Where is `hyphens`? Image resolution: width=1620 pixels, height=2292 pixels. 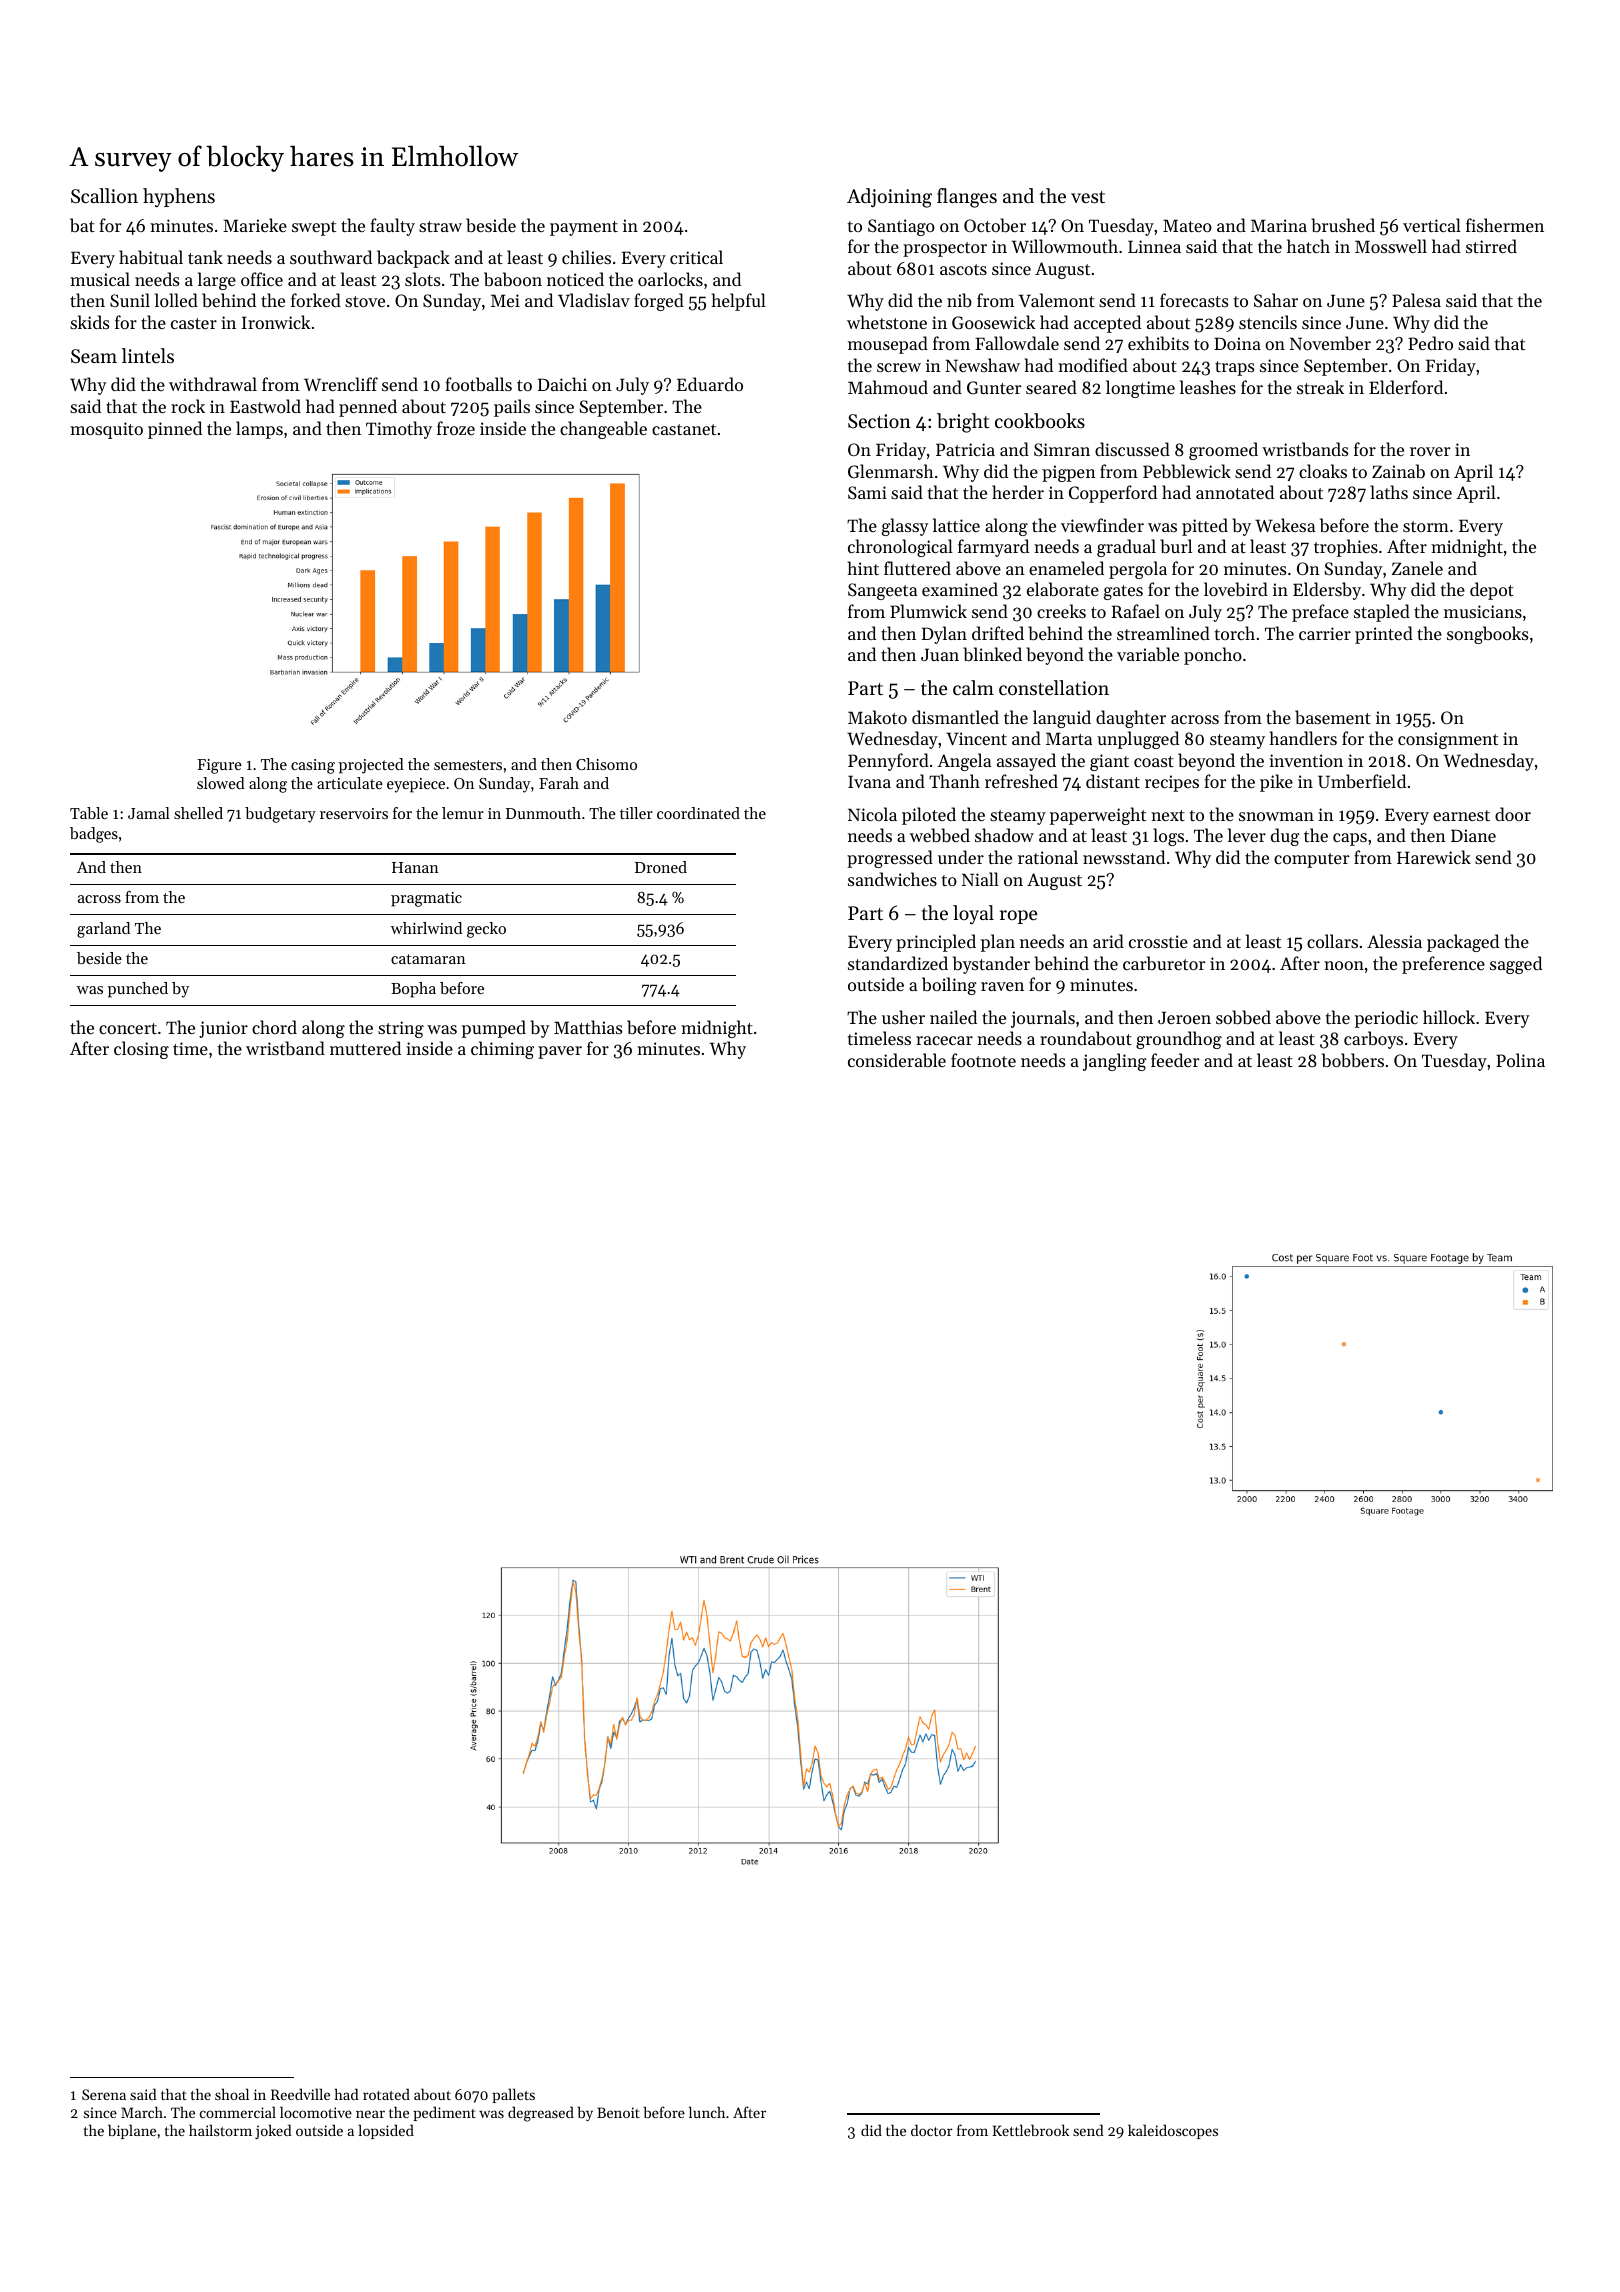
hyphens is located at coordinates (179, 197).
